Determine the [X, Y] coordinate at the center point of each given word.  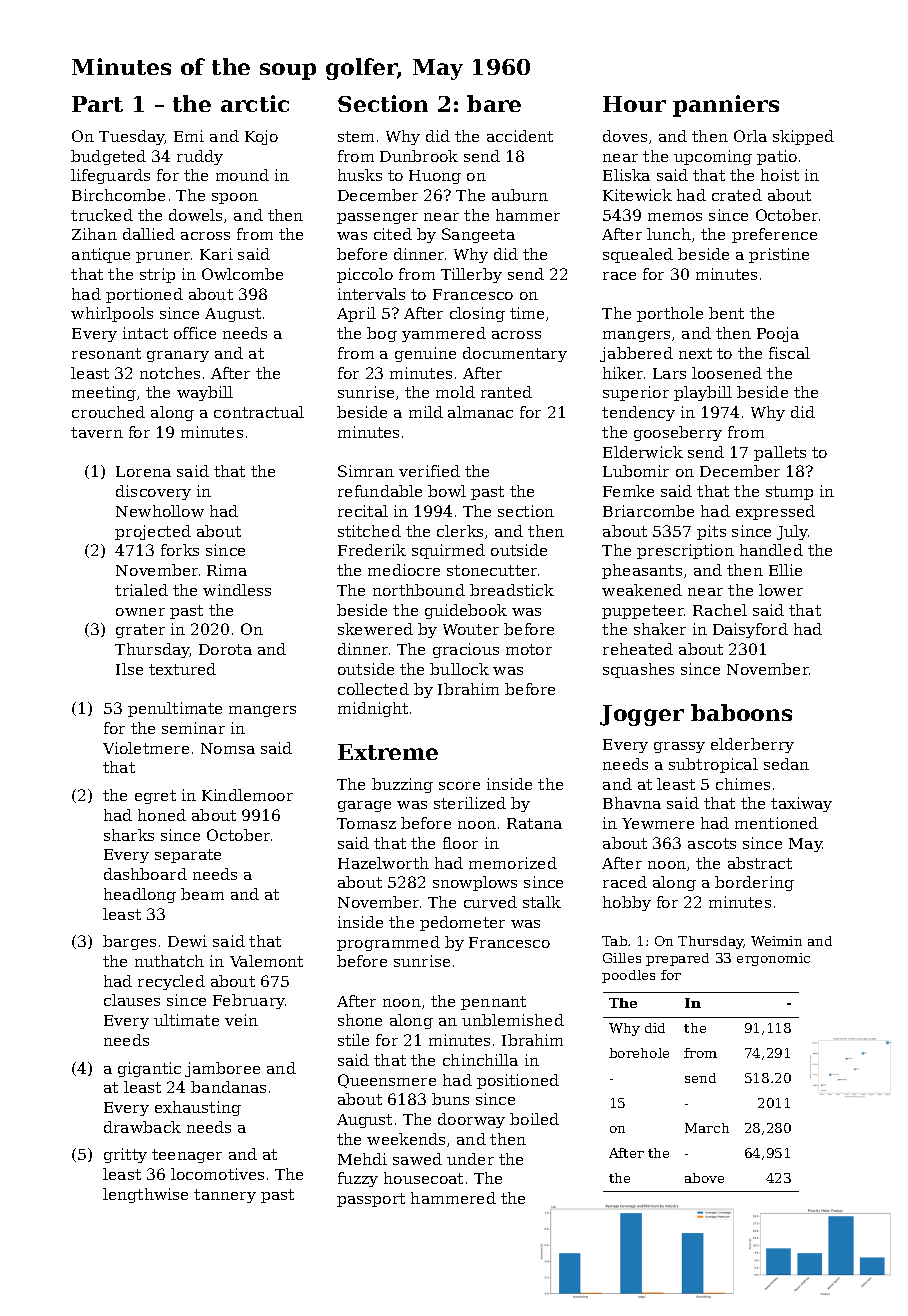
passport [371, 1200]
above [704, 1178]
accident [520, 136]
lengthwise [145, 1195]
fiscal [789, 353]
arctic [255, 103]
